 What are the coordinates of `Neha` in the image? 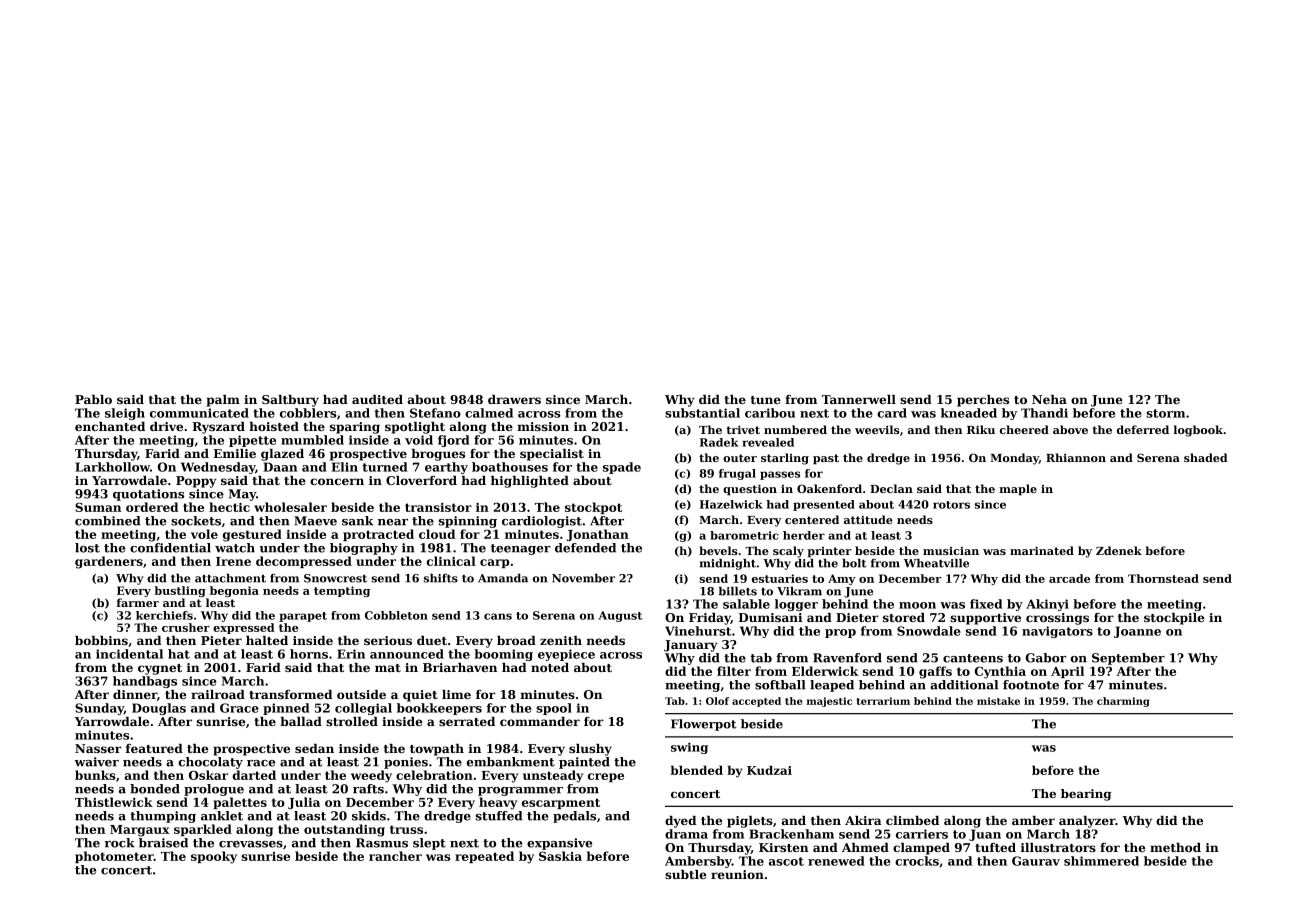 It's located at (1049, 399).
